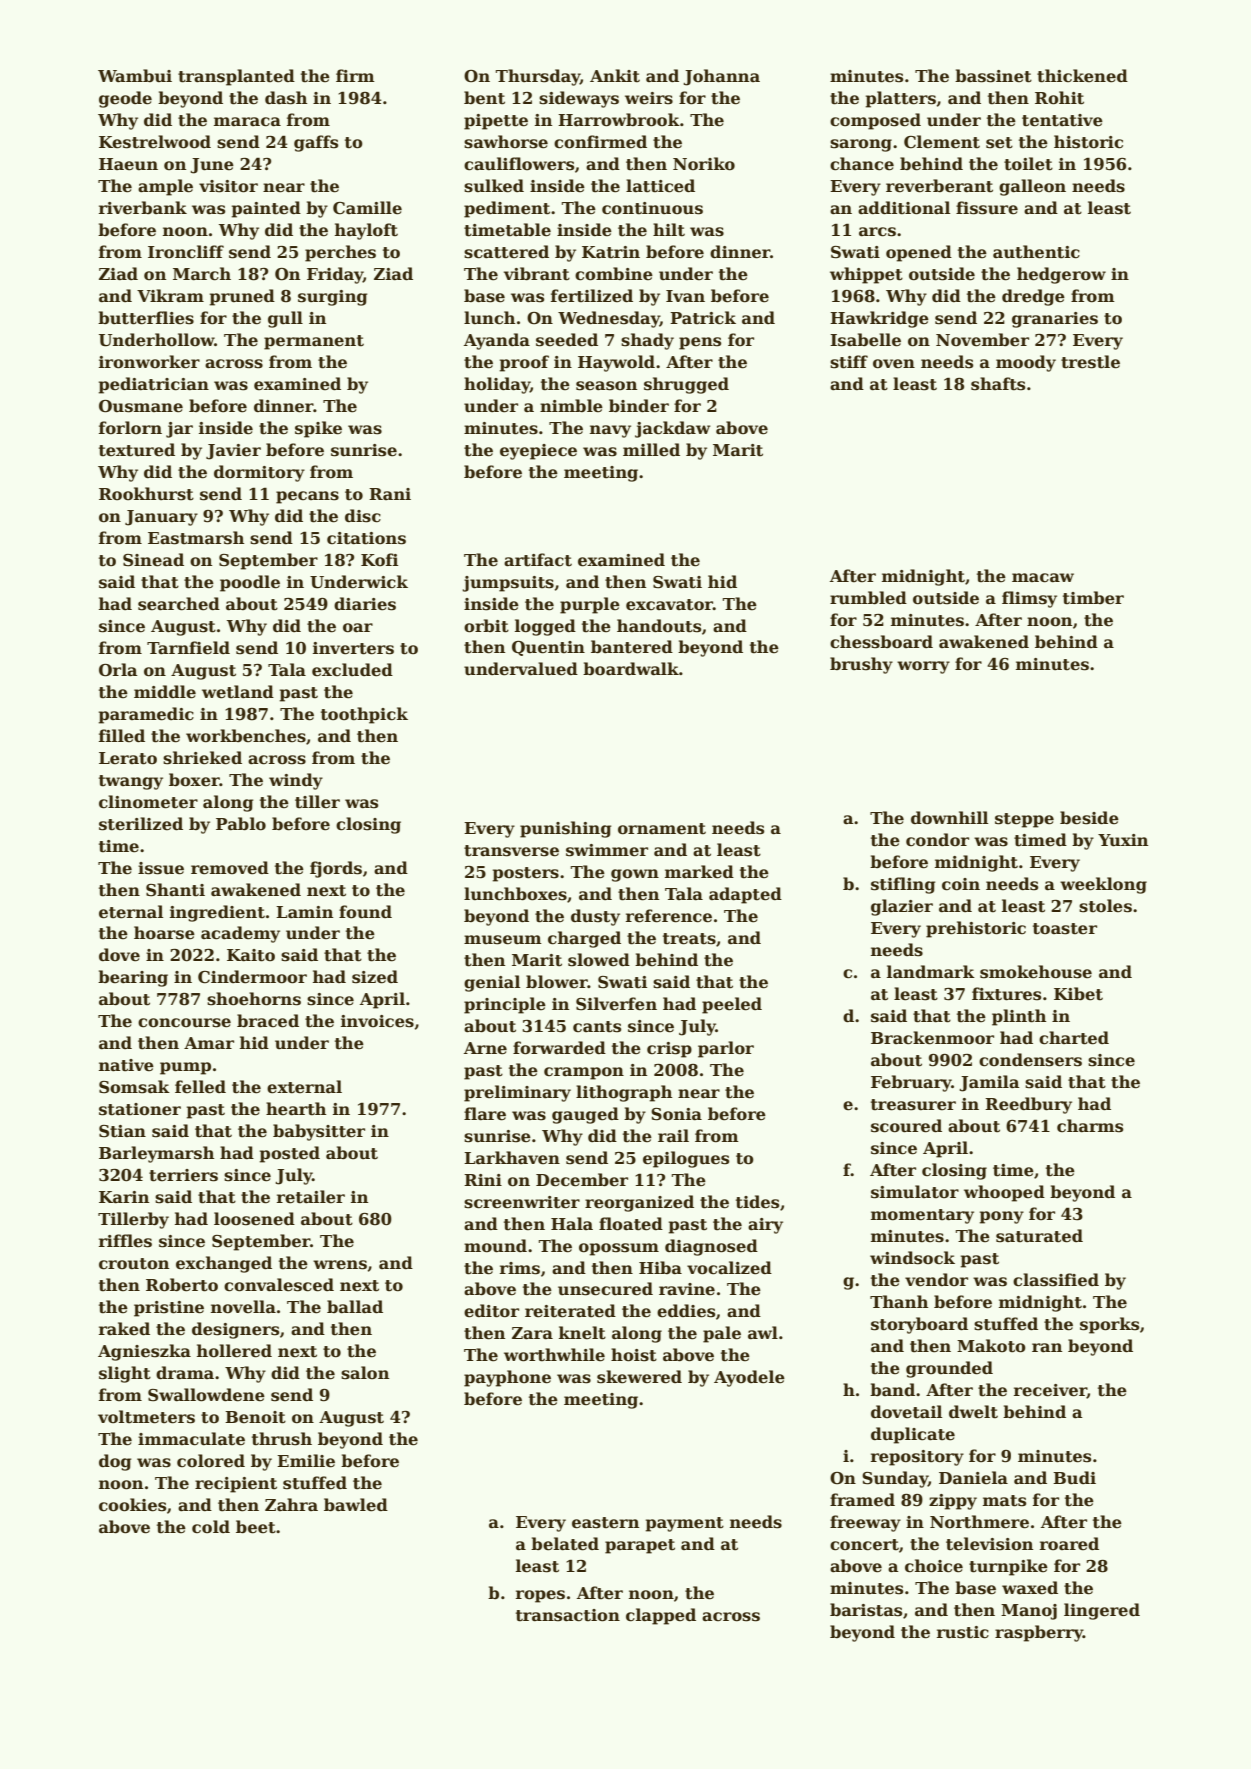 This page has width=1251, height=1769. Describe the element at coordinates (353, 648) in the page. I see `inverters` at that location.
